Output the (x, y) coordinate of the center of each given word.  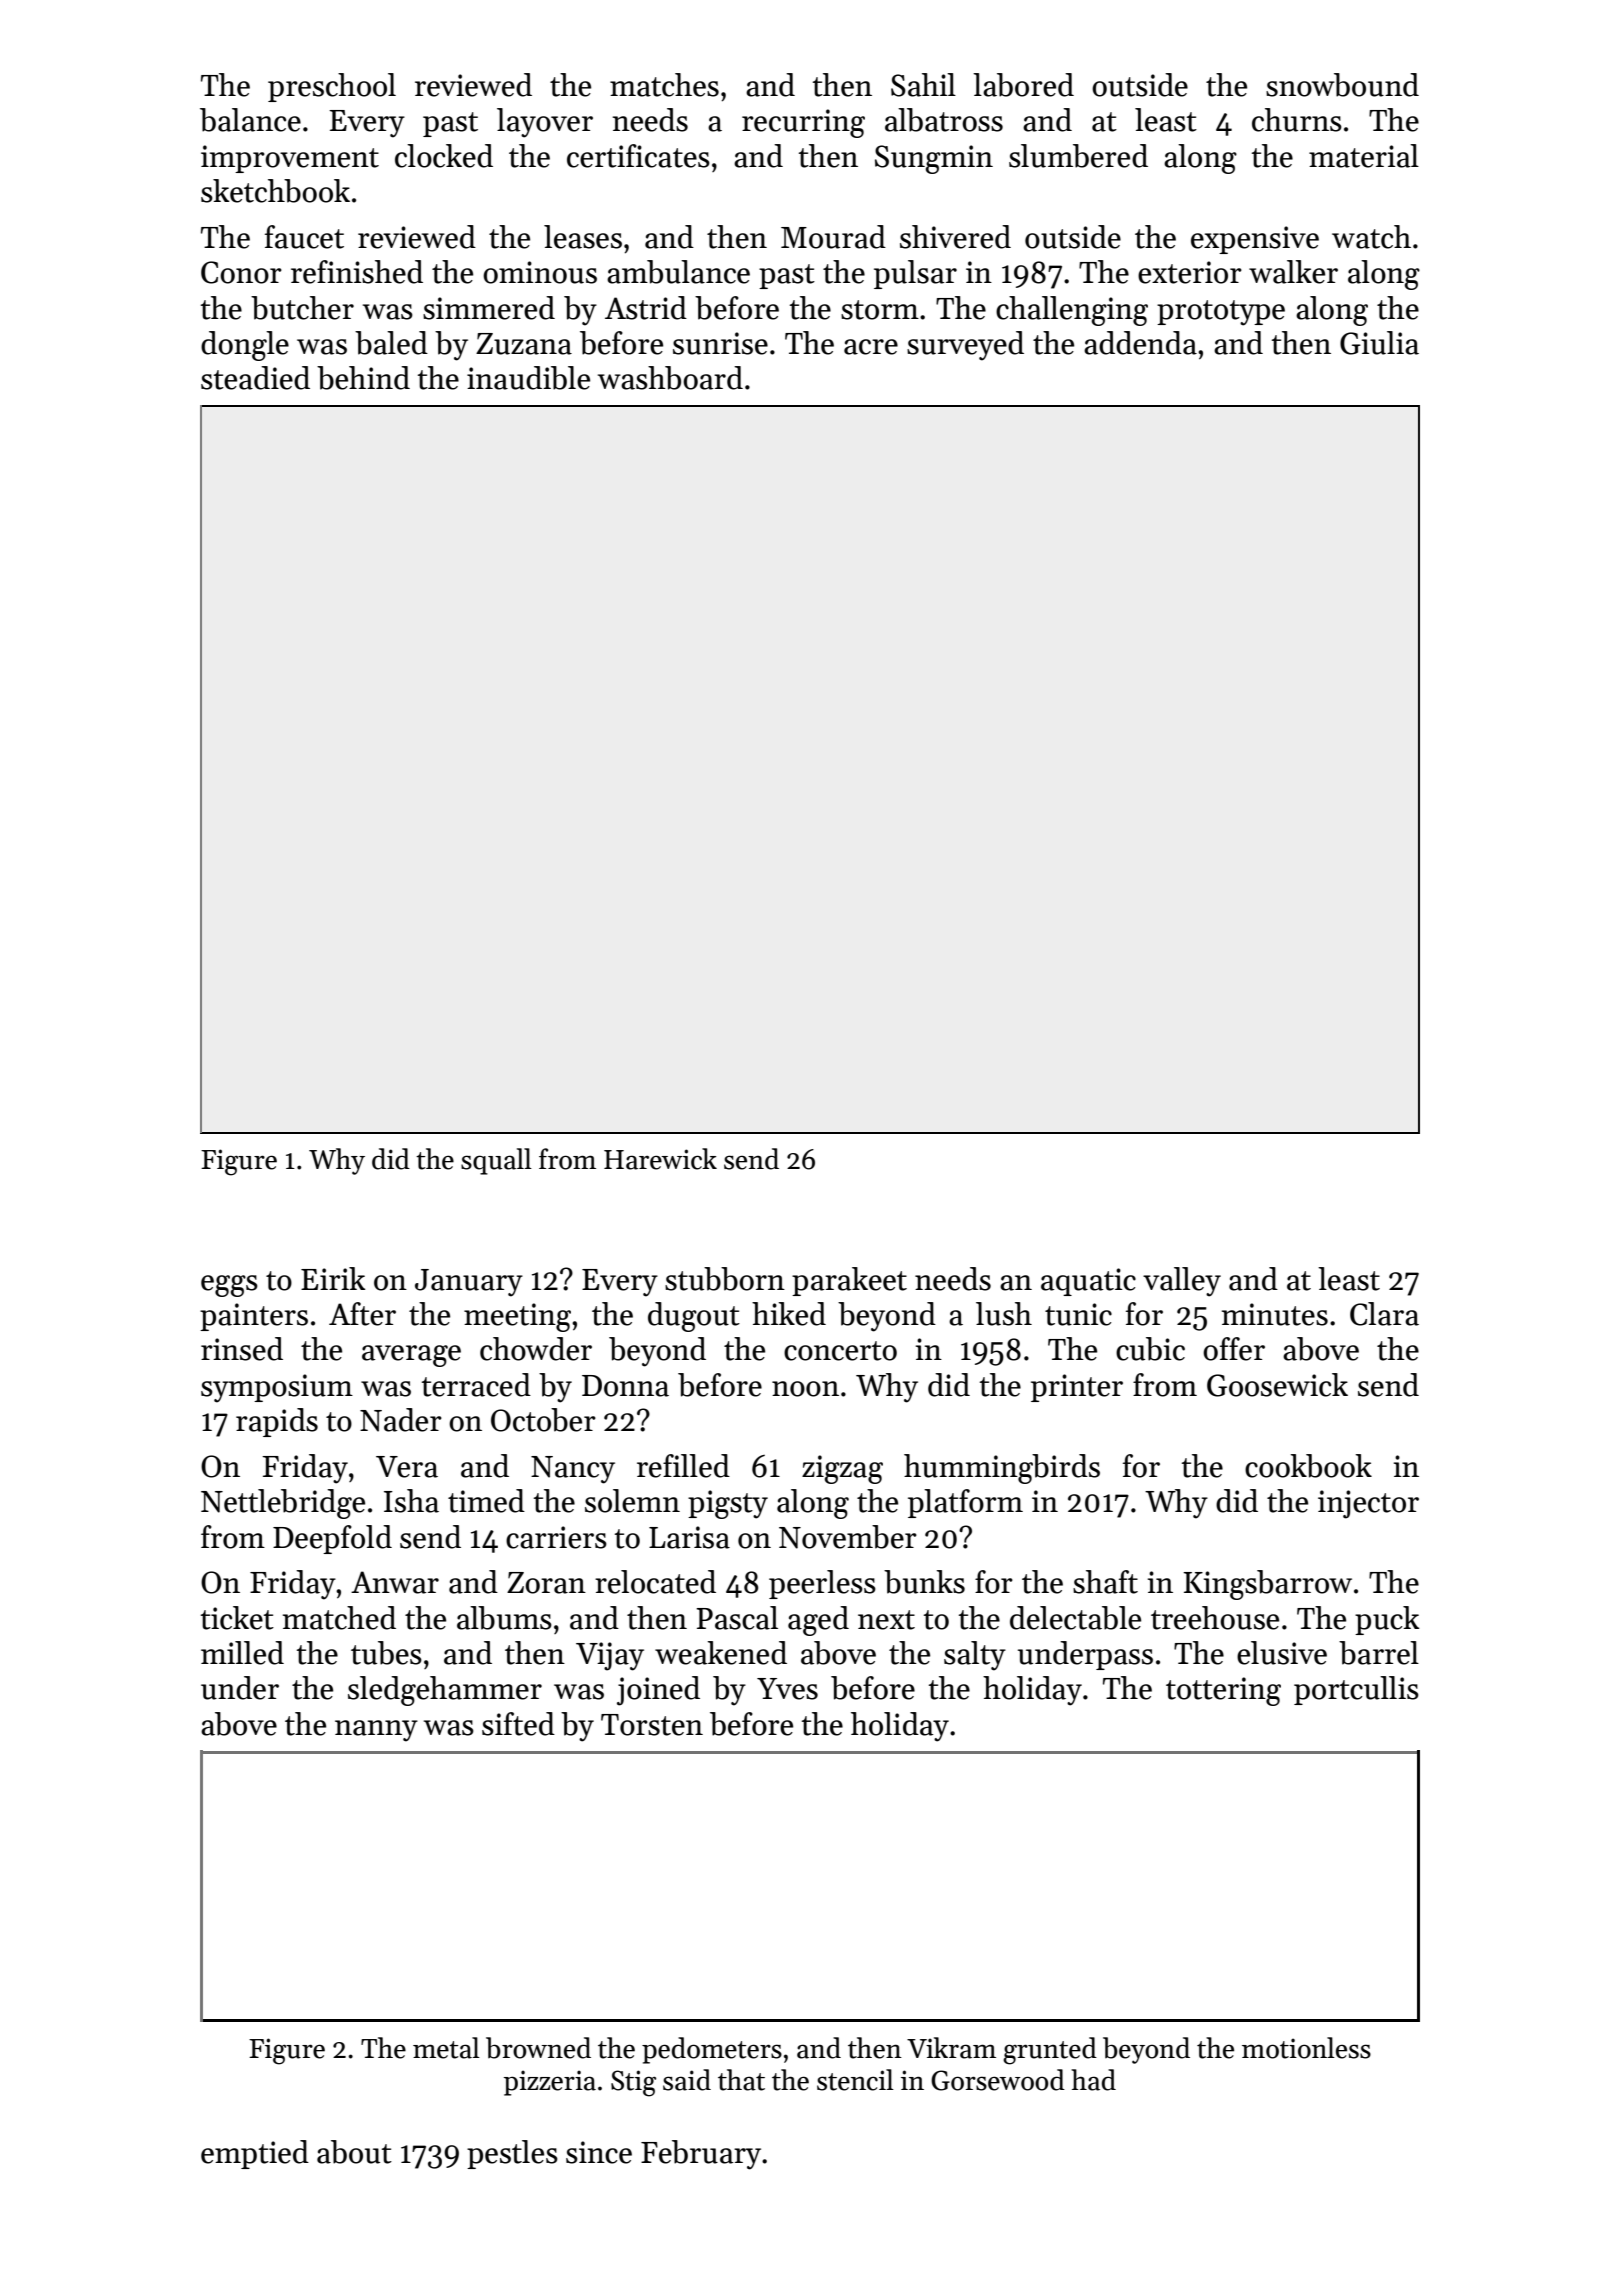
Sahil (923, 85)
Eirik (333, 1278)
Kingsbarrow (1267, 1585)
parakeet (849, 1281)
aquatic (1088, 1282)
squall (496, 1161)
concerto (840, 1351)
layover (545, 123)
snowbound (1342, 85)
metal (446, 2048)
